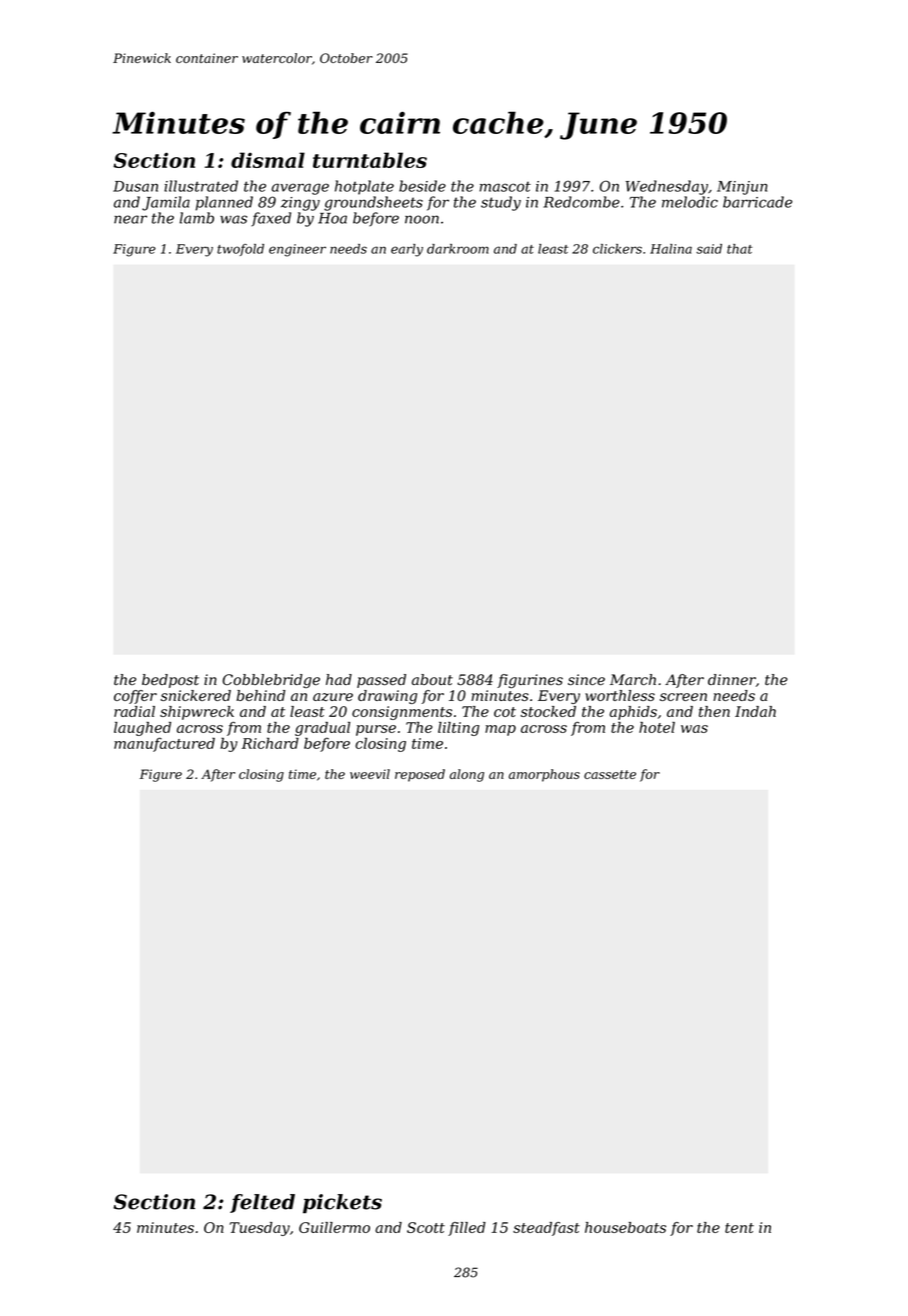 This image has height=1316, width=908. What do you see at coordinates (732, 680) in the image?
I see `dinner` at bounding box center [732, 680].
